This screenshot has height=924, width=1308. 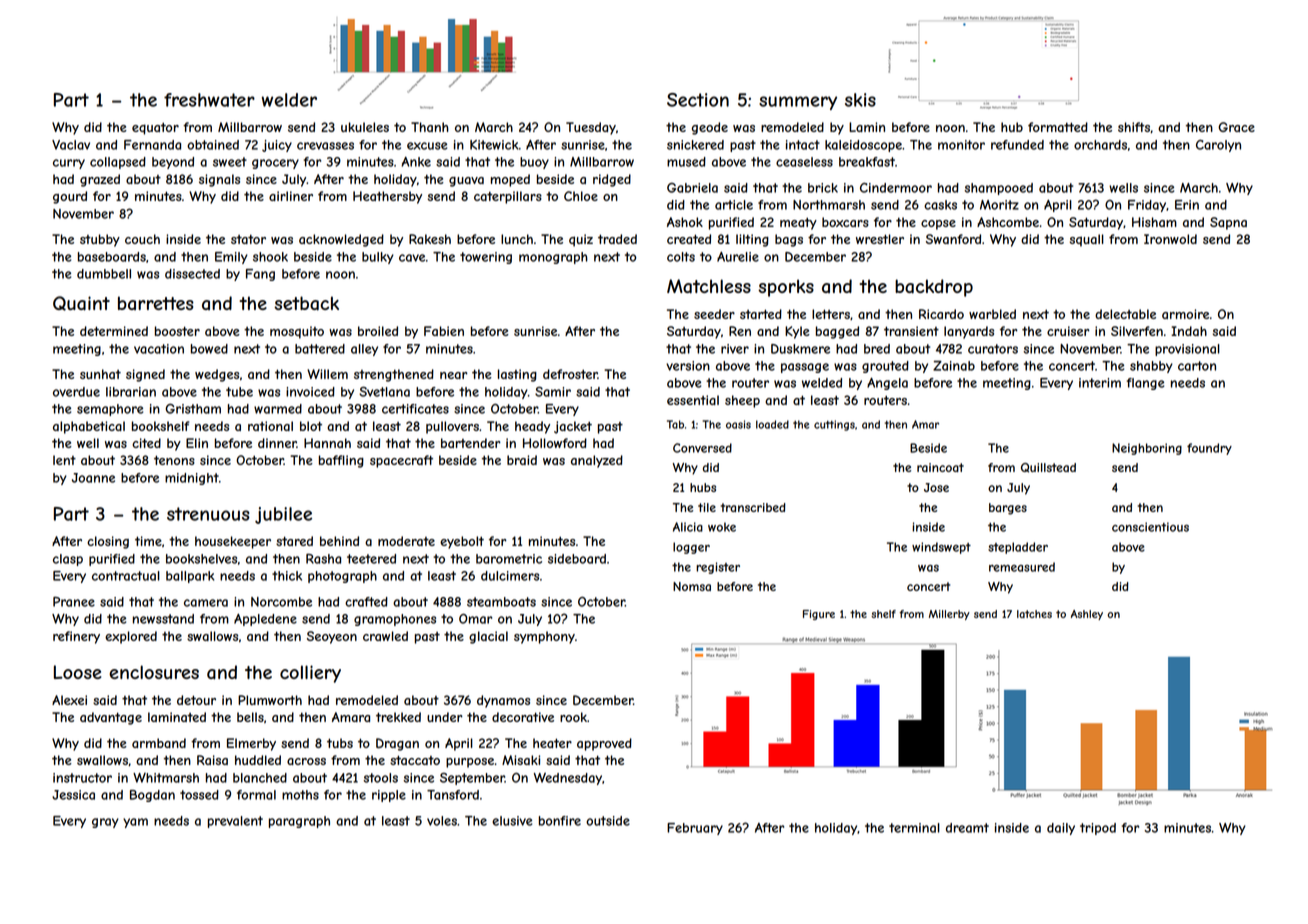 What do you see at coordinates (608, 821) in the screenshot?
I see `outside` at bounding box center [608, 821].
